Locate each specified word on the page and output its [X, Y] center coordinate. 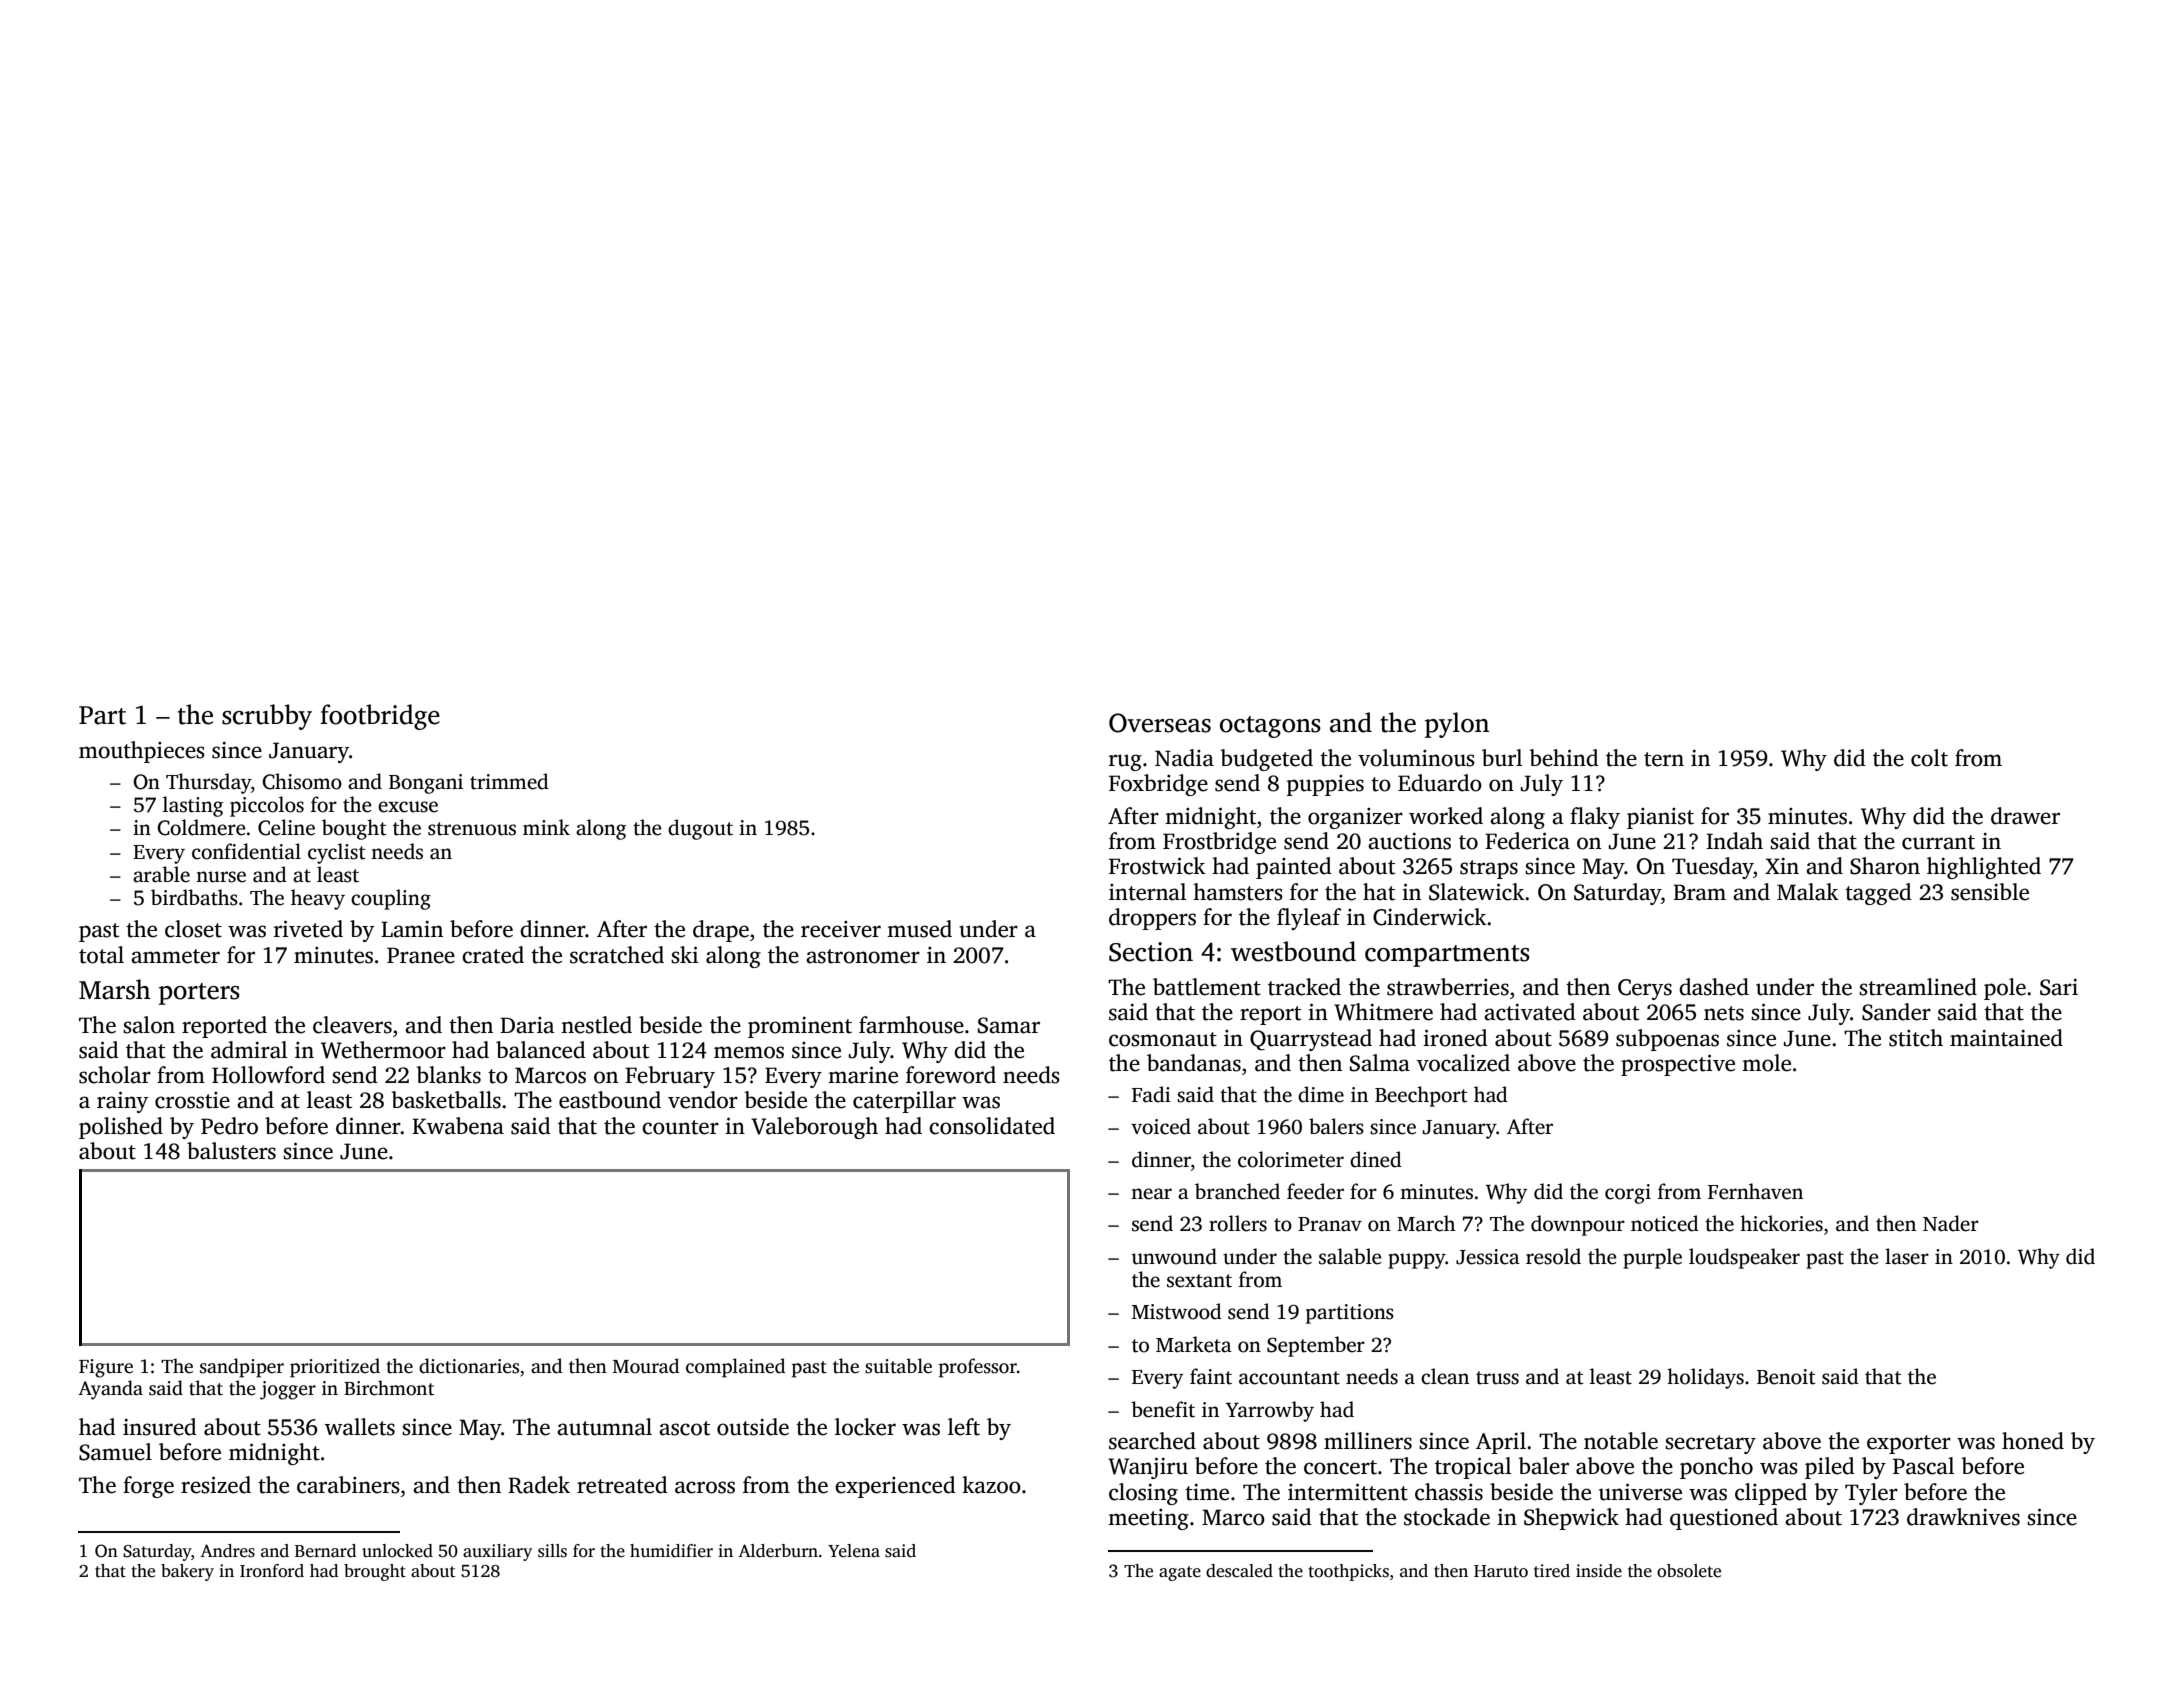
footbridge [380, 717]
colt [1929, 758]
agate [1180, 1573]
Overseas [1160, 723]
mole [1766, 1063]
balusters [231, 1151]
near [1151, 1194]
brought [375, 1572]
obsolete [1689, 1571]
